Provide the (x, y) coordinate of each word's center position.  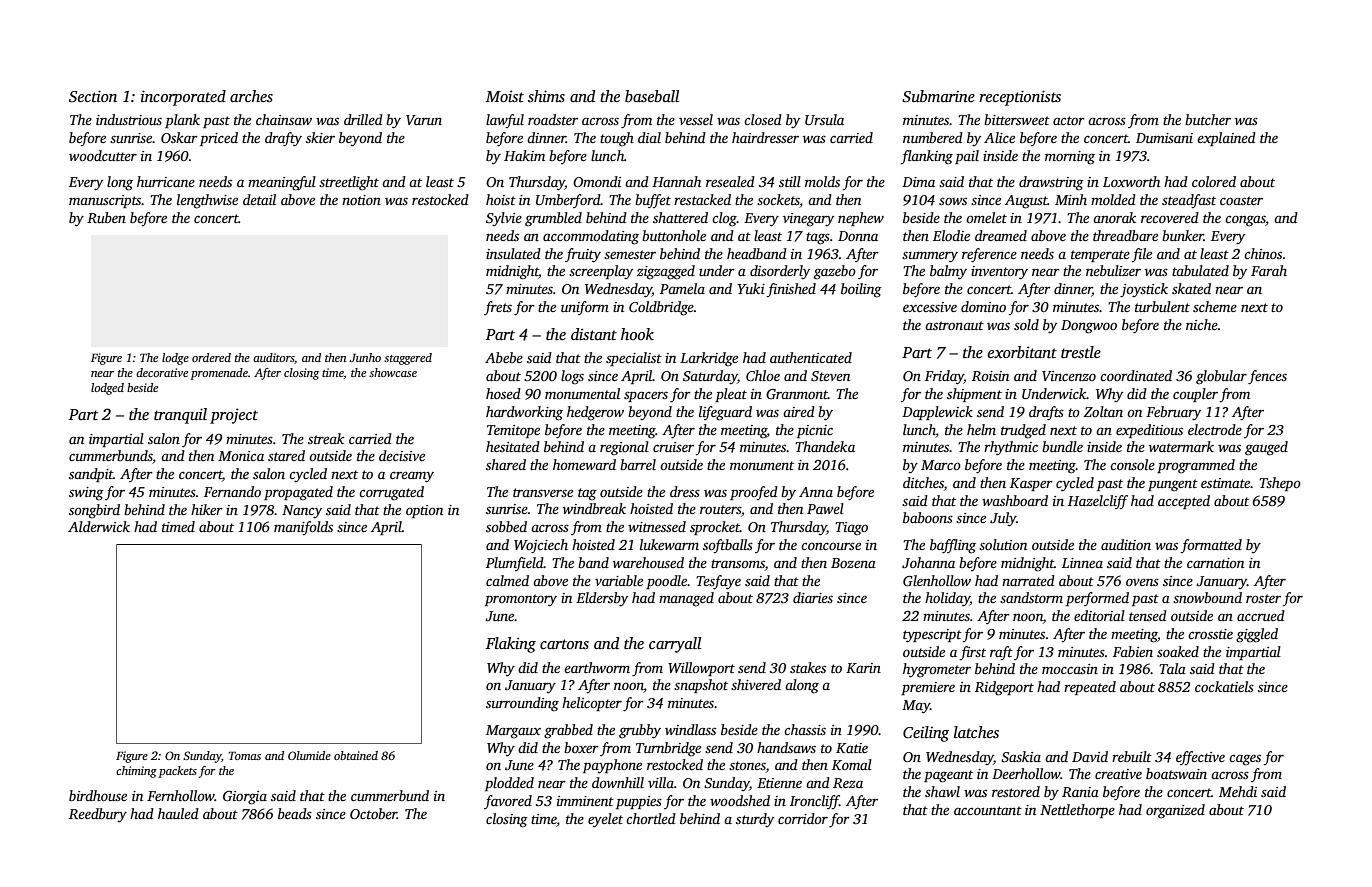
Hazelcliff (1098, 502)
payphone (612, 766)
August (1026, 202)
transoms (738, 563)
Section (93, 96)
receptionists (1020, 98)
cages (1245, 760)
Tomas (245, 755)
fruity (583, 255)
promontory (521, 600)
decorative (162, 372)
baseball (652, 96)
